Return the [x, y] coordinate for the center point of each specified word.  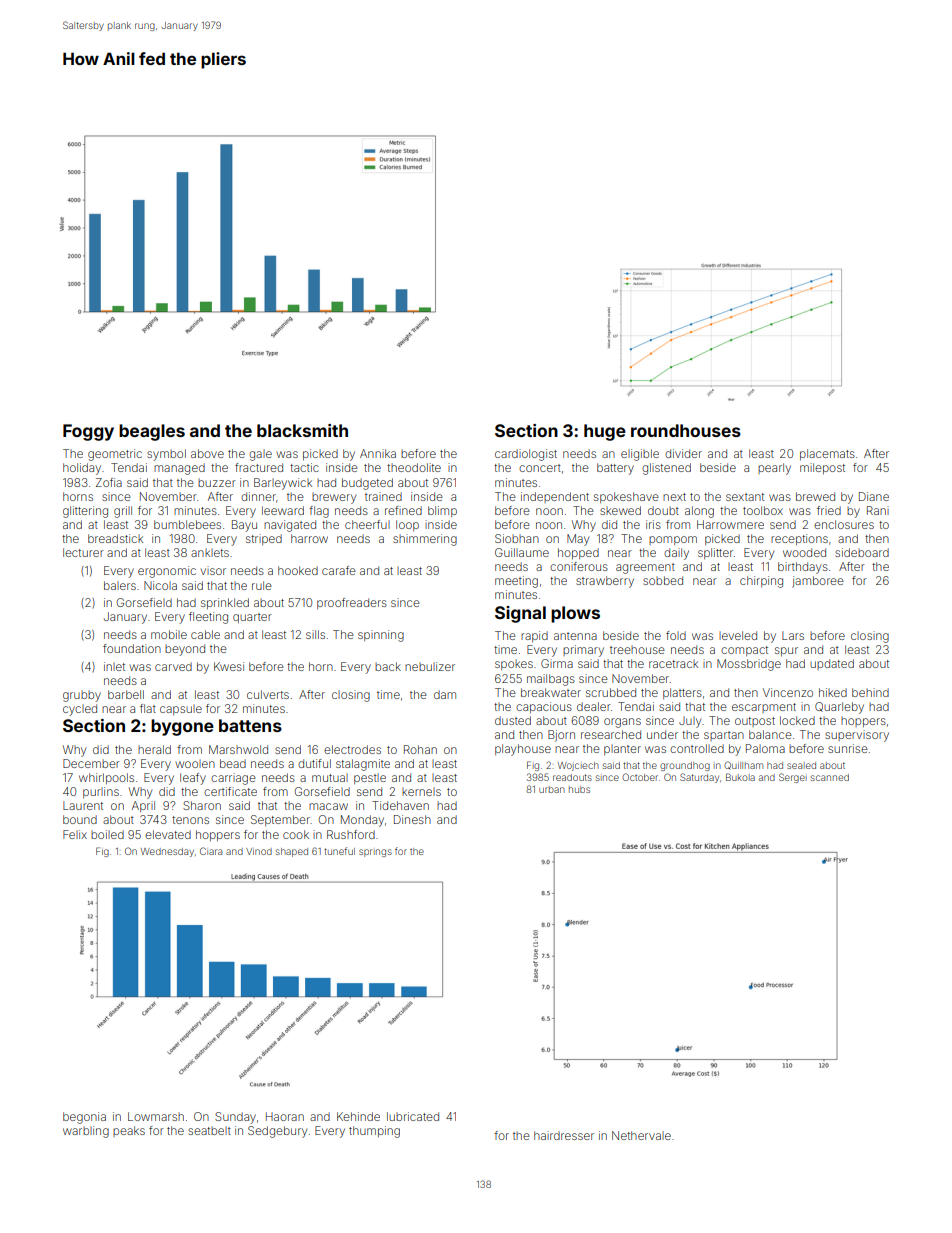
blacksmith [302, 430]
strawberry [605, 582]
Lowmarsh [156, 1116]
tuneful [339, 851]
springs [375, 853]
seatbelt [209, 1131]
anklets [210, 553]
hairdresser [564, 1135]
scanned [830, 777]
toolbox [763, 510]
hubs [579, 789]
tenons [190, 820]
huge [605, 432]
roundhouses [686, 430]
